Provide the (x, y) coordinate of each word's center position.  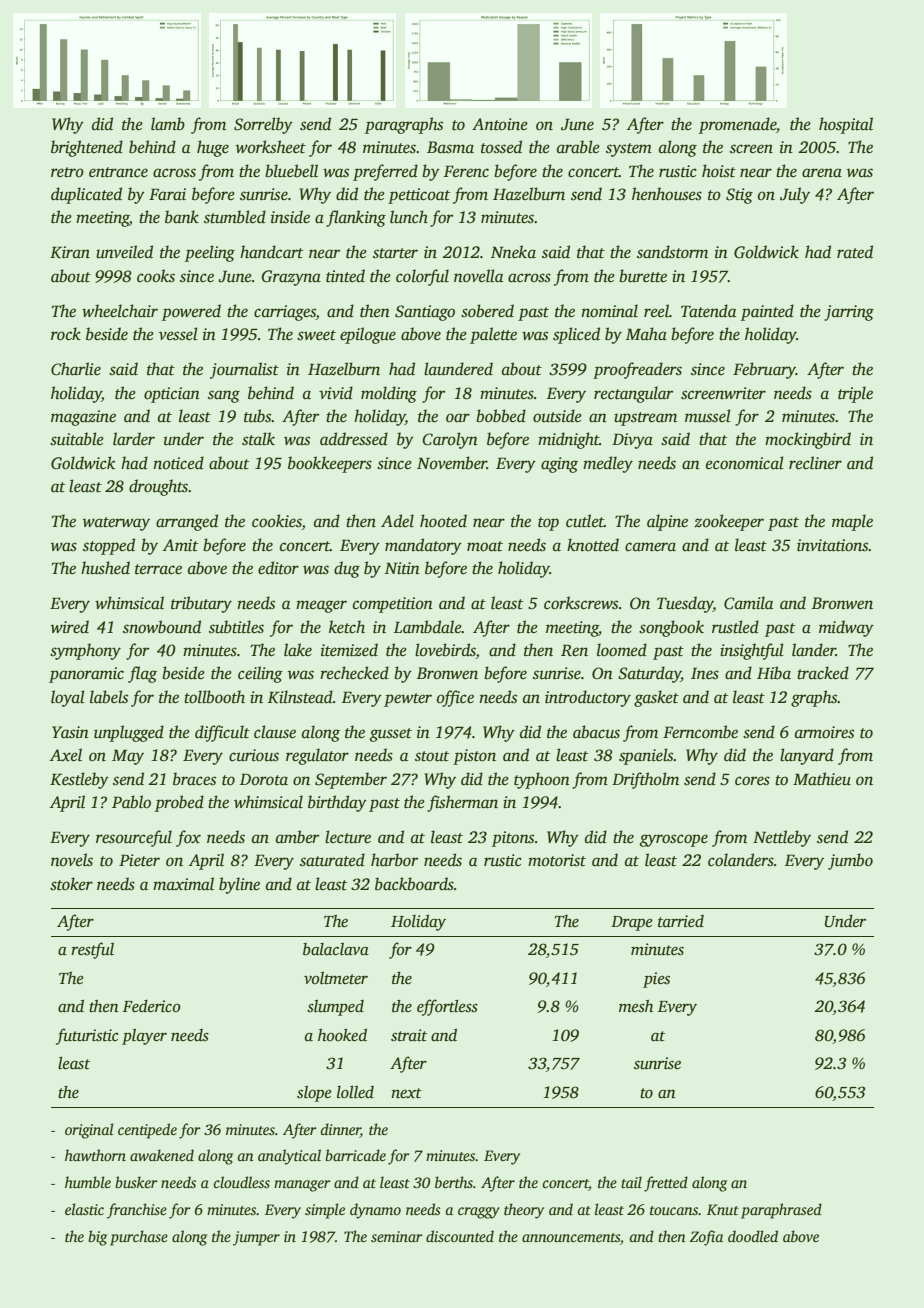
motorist (557, 860)
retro (67, 172)
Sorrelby (263, 125)
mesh (636, 1006)
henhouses (667, 194)
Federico (151, 1006)
